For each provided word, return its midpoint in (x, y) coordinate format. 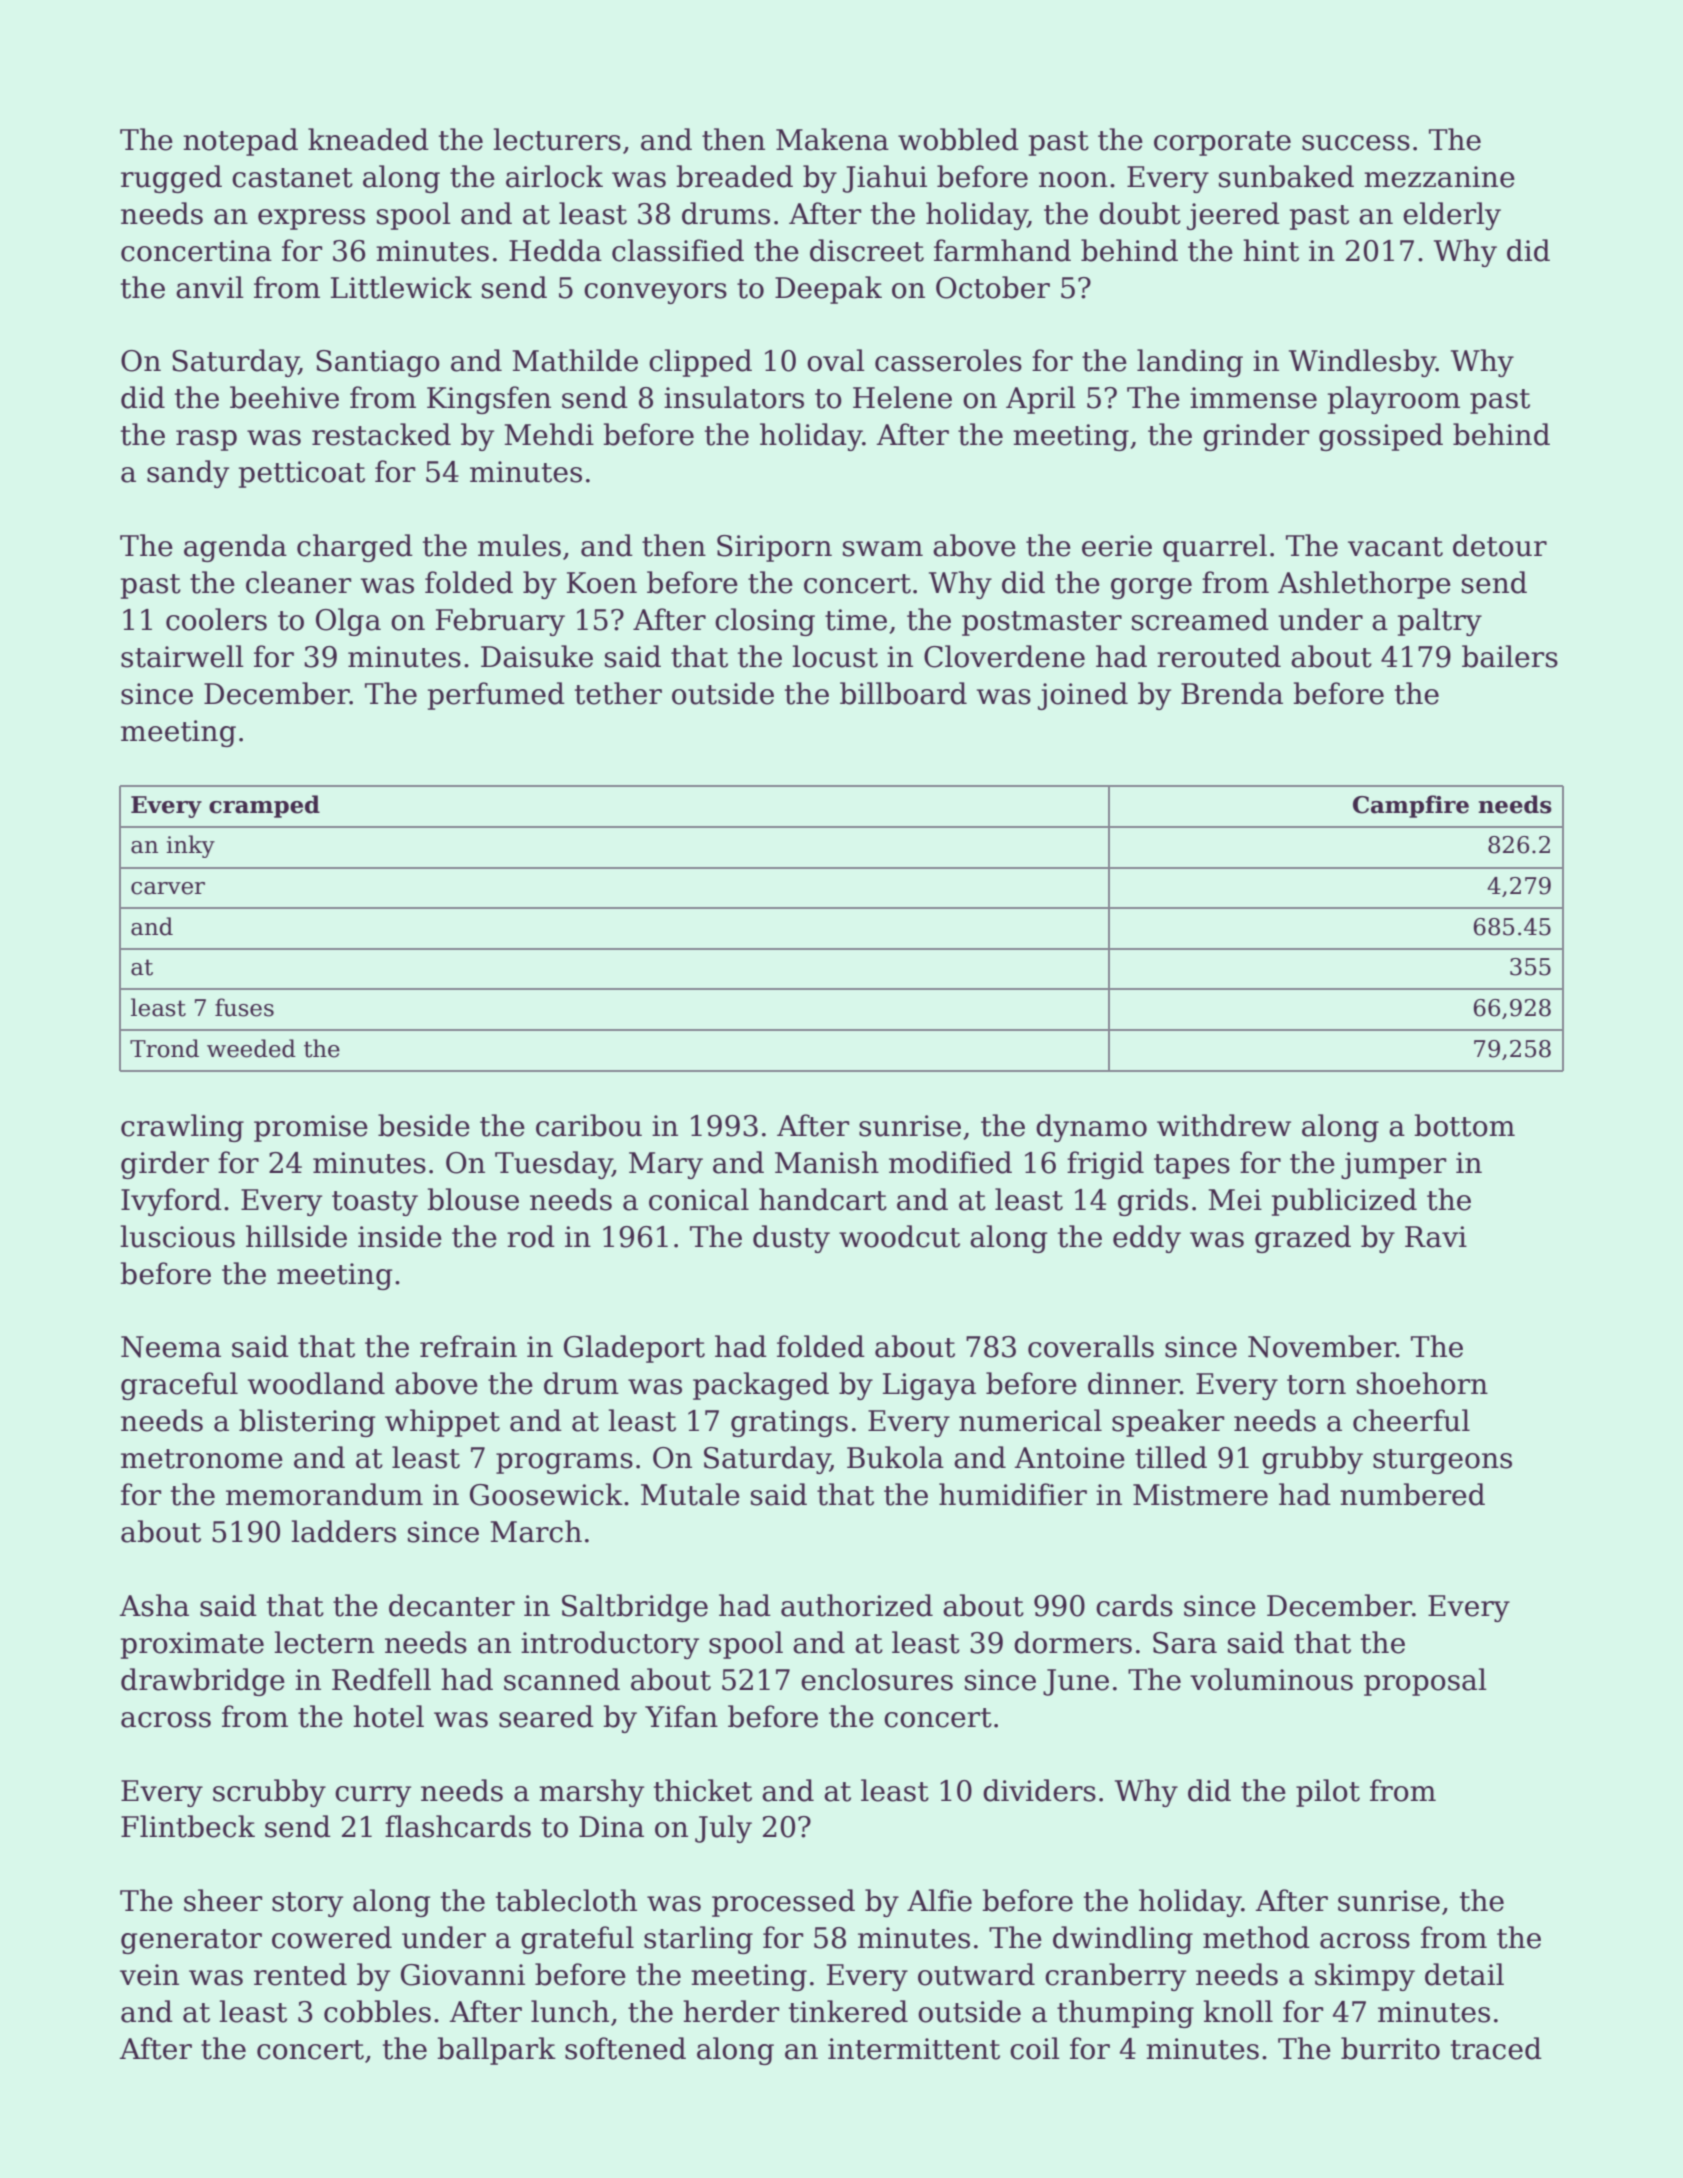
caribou (589, 1125)
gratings (789, 1423)
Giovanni (463, 1975)
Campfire (1411, 806)
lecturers (557, 139)
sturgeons (1442, 1461)
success (1356, 143)
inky (190, 846)
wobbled (958, 139)
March (536, 1531)
